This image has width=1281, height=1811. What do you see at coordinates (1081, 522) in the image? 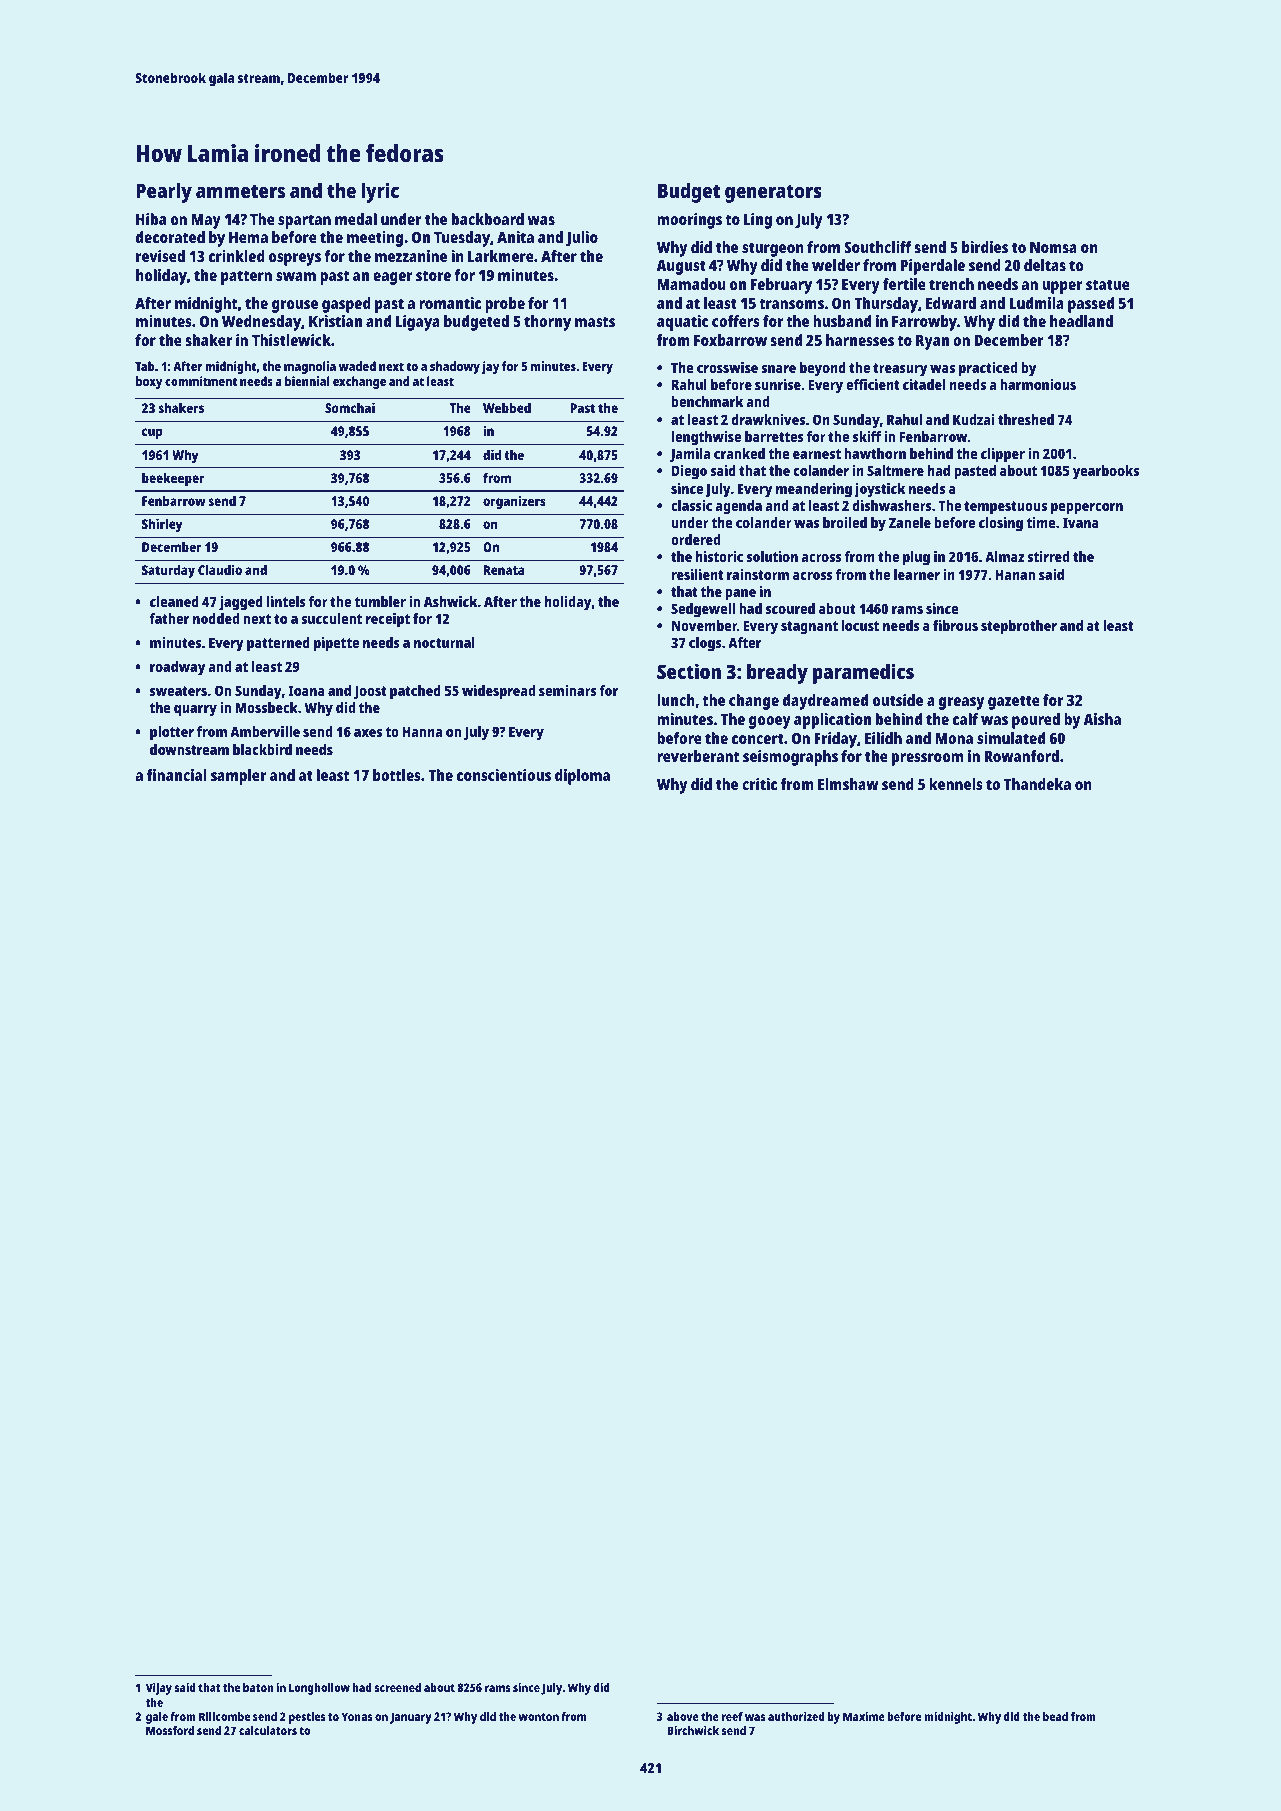
I see `Ivana` at bounding box center [1081, 522].
